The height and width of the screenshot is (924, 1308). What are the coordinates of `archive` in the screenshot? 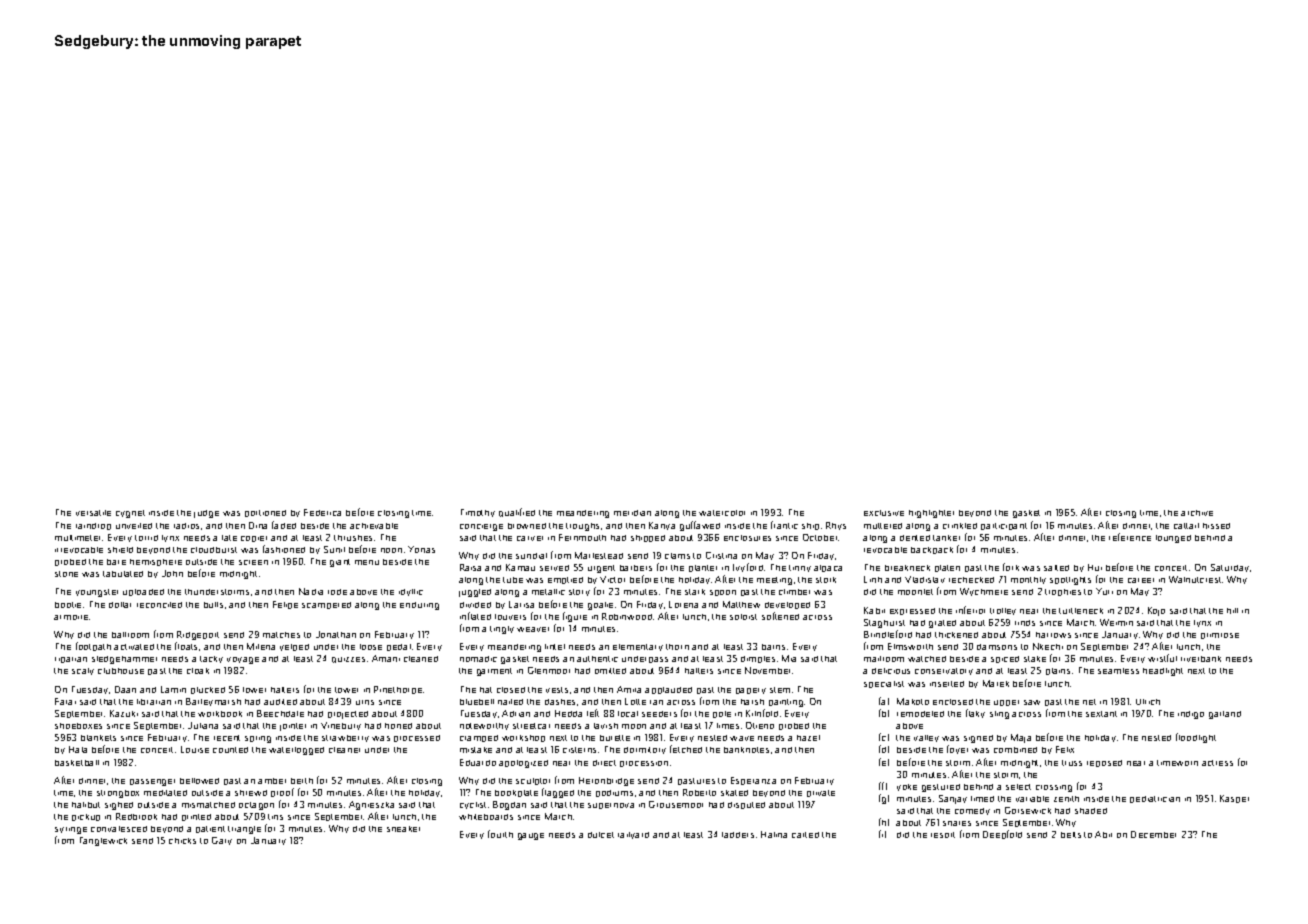 It's located at (1197, 513).
